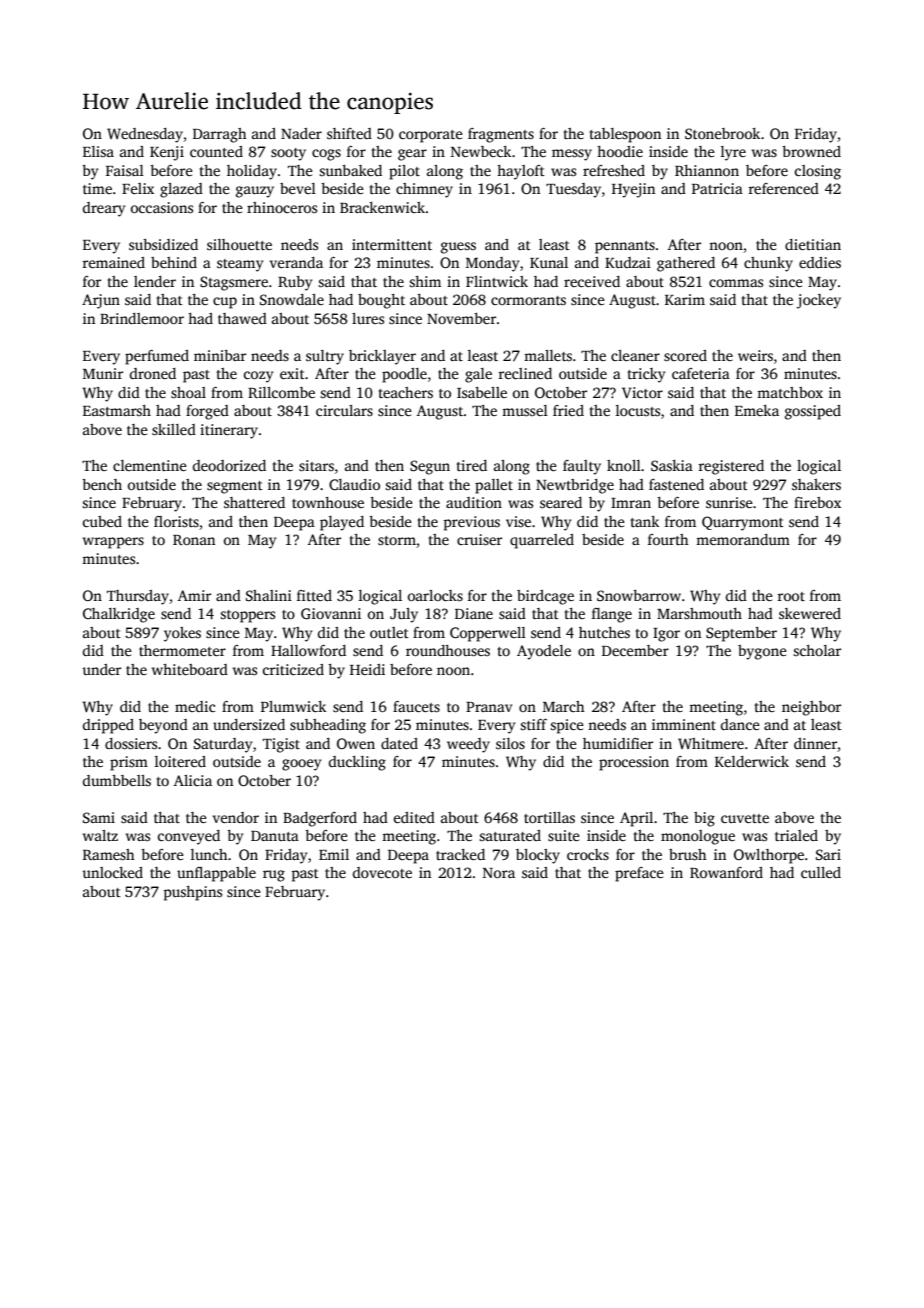 The width and height of the document is (924, 1308). I want to click on rug, so click(274, 876).
